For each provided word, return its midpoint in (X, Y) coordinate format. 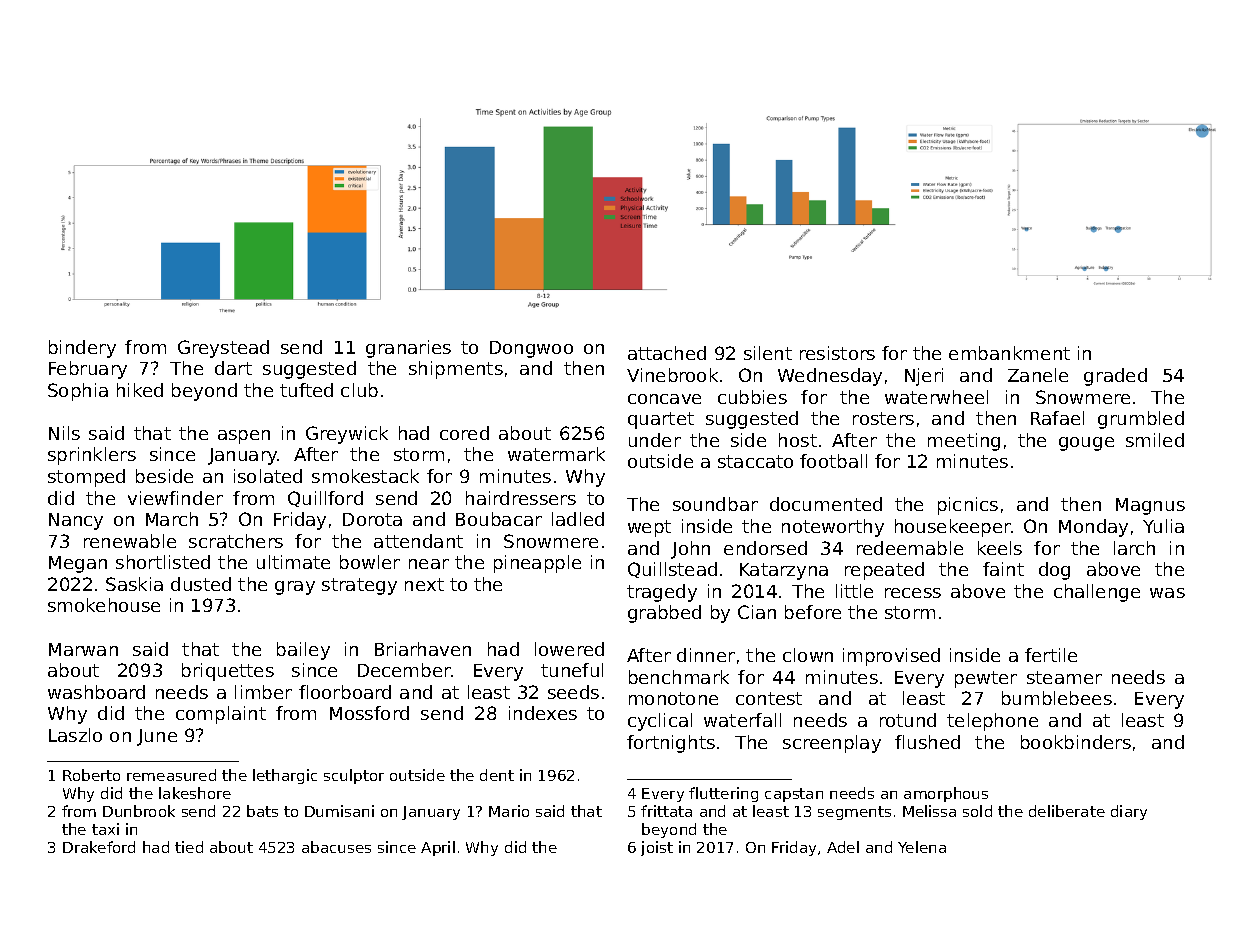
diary (1129, 812)
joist (657, 848)
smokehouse (104, 605)
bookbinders (1076, 742)
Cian (757, 612)
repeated (884, 571)
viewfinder (175, 498)
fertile (1051, 655)
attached (667, 353)
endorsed (765, 548)
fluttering (723, 794)
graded (1115, 377)
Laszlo (75, 735)
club (359, 390)
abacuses (336, 847)
